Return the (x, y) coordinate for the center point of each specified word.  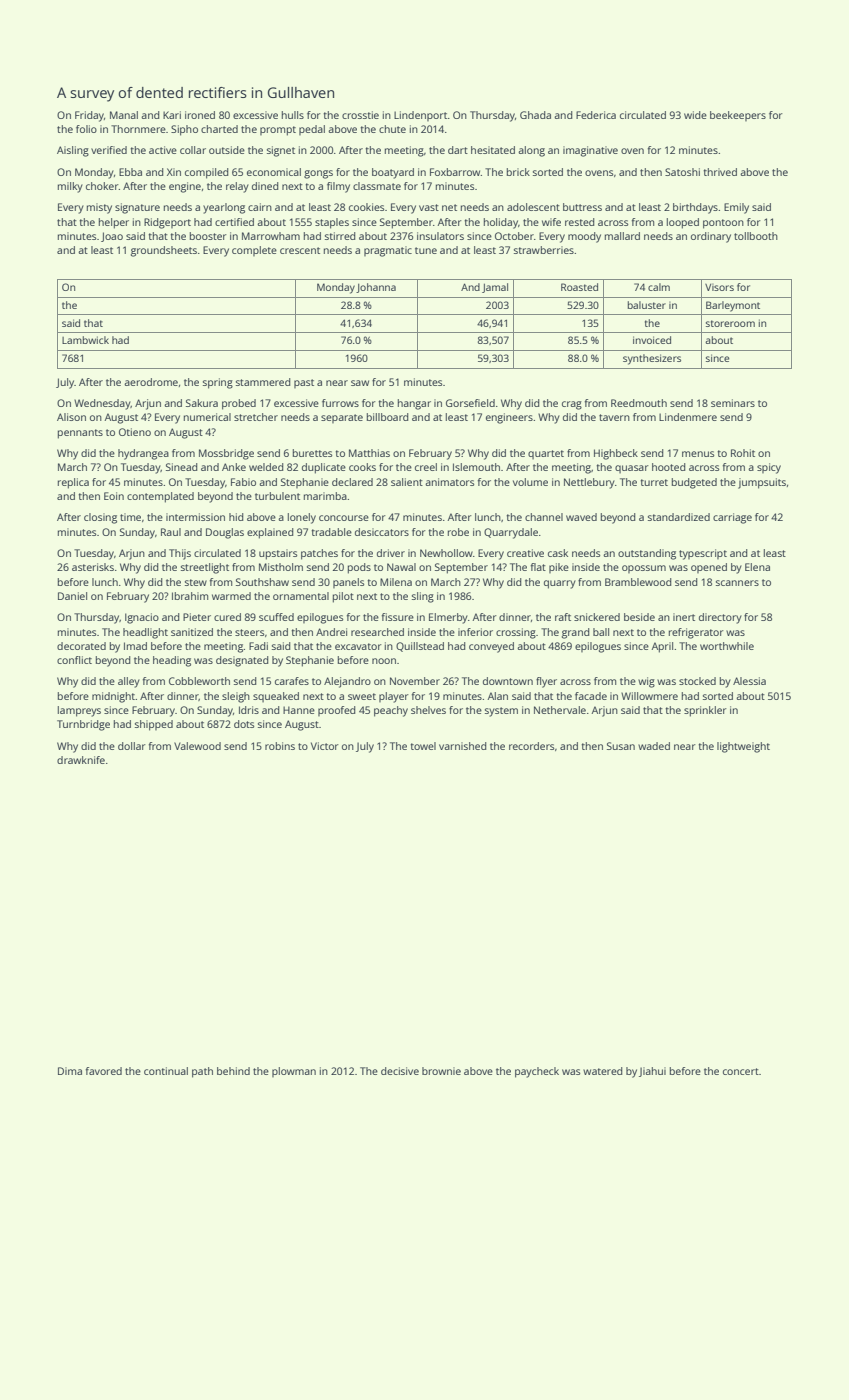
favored (104, 1071)
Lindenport (420, 116)
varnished (462, 746)
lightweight (743, 747)
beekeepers (738, 116)
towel (423, 746)
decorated (81, 646)
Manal (124, 115)
